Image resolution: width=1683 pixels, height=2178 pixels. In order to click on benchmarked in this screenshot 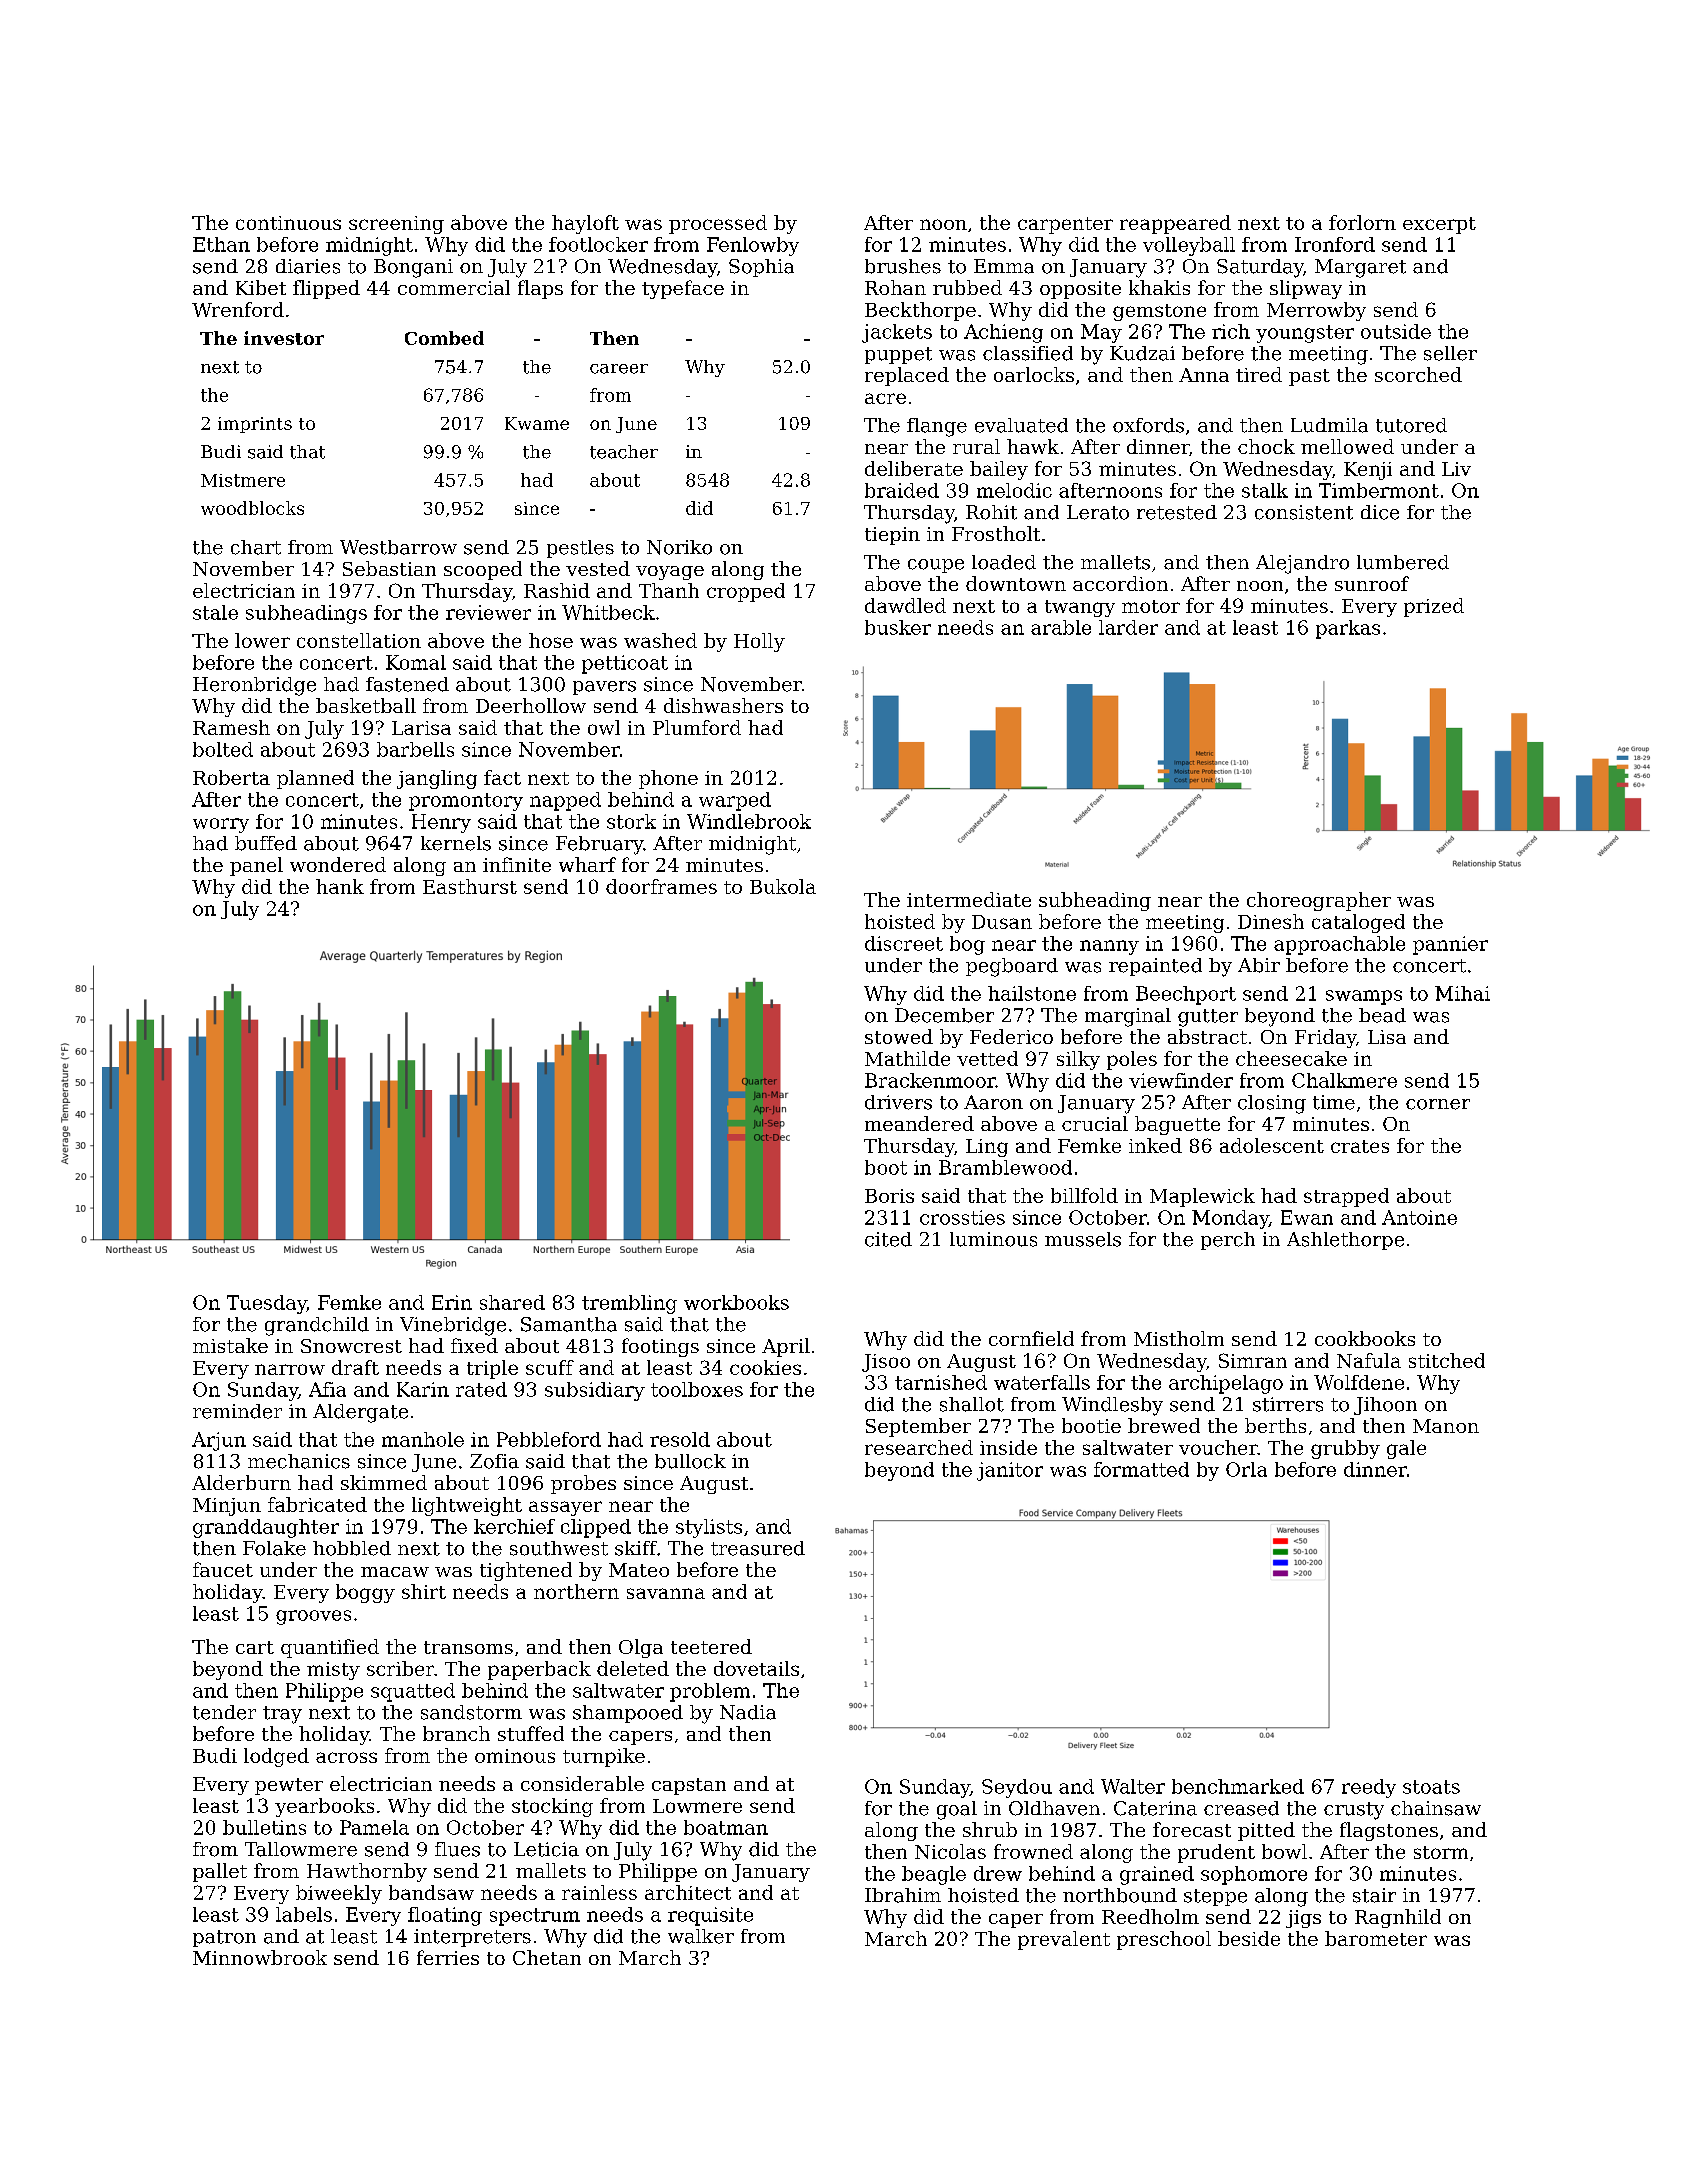, I will do `click(1238, 1786)`.
